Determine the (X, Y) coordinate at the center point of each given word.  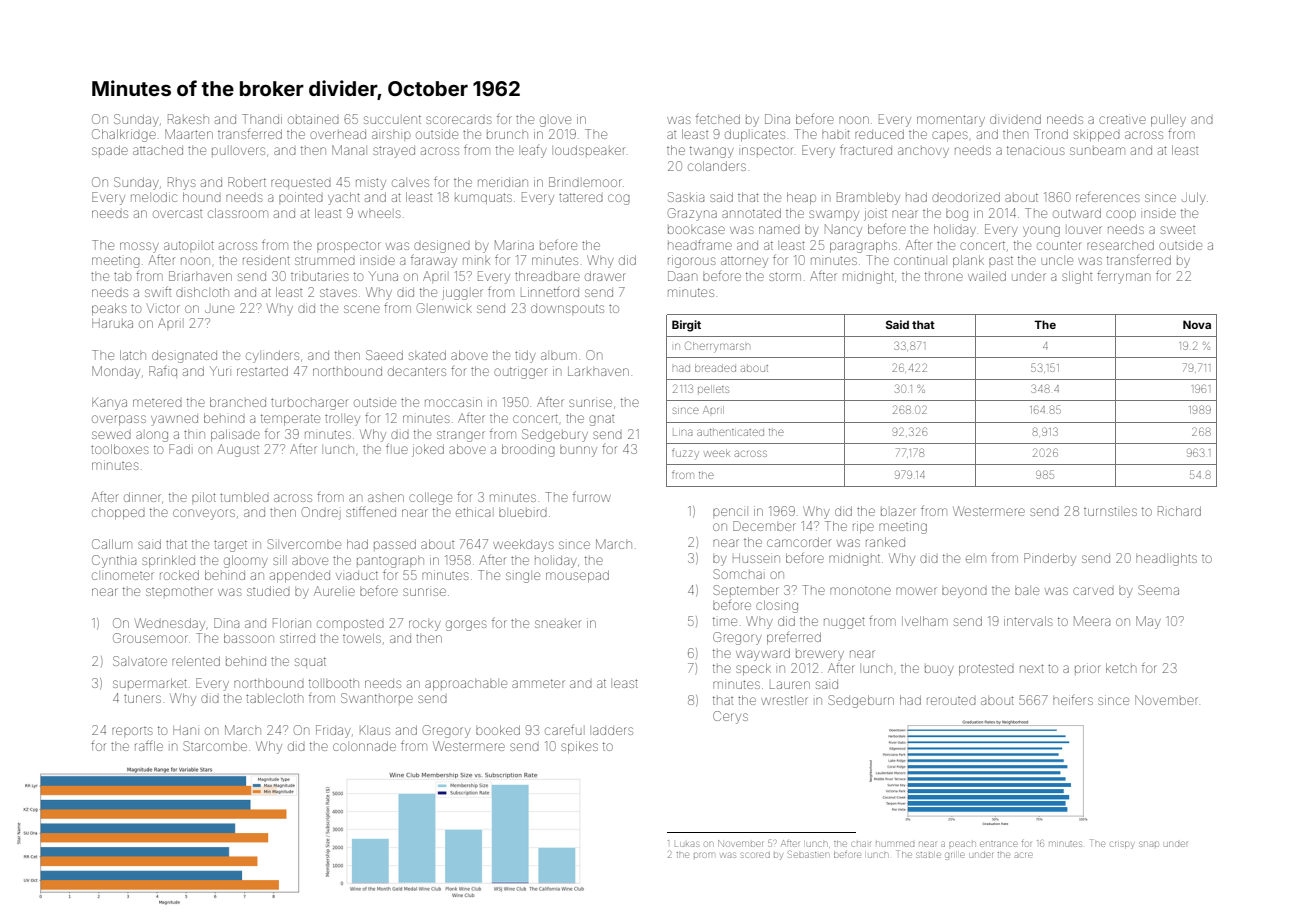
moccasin (453, 402)
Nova (1197, 324)
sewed (111, 435)
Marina (514, 245)
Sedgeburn (861, 701)
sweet (1178, 230)
